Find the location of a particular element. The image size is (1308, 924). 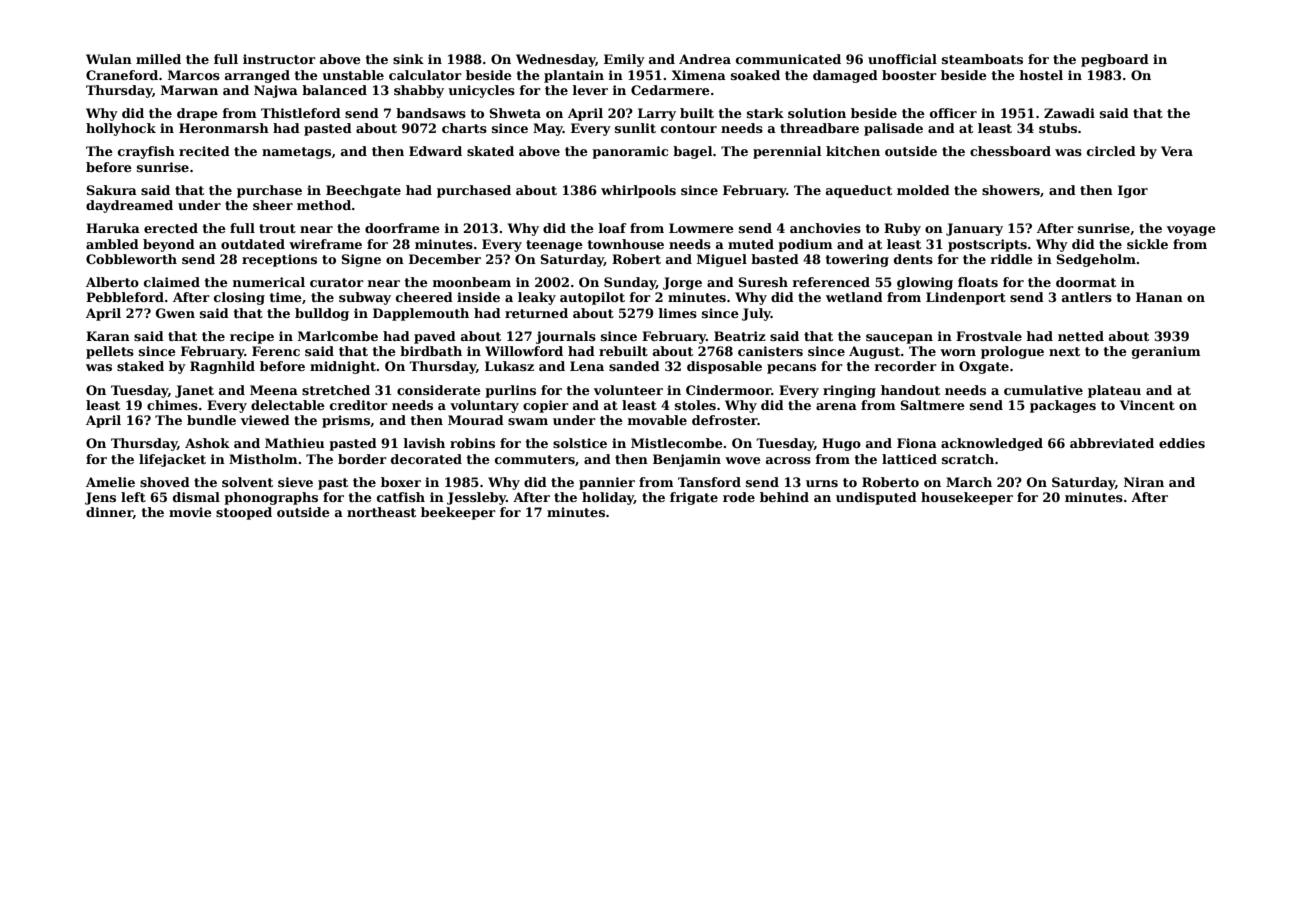

Ashok is located at coordinates (207, 443).
